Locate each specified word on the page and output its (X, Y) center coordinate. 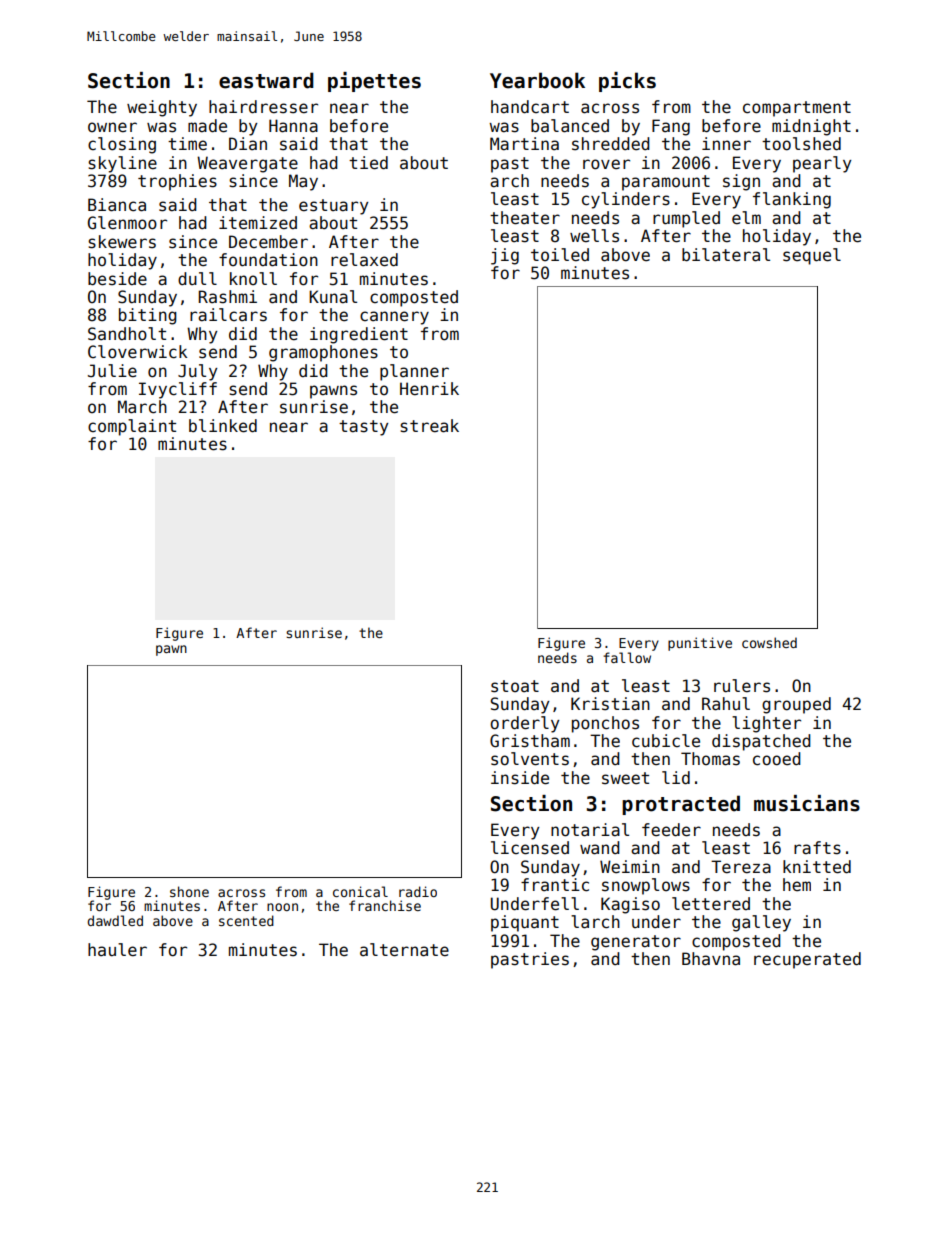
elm (746, 218)
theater (525, 218)
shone (189, 891)
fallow (627, 657)
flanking (792, 200)
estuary (334, 207)
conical (360, 891)
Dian (248, 144)
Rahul (726, 704)
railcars (228, 315)
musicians (807, 803)
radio (418, 891)
